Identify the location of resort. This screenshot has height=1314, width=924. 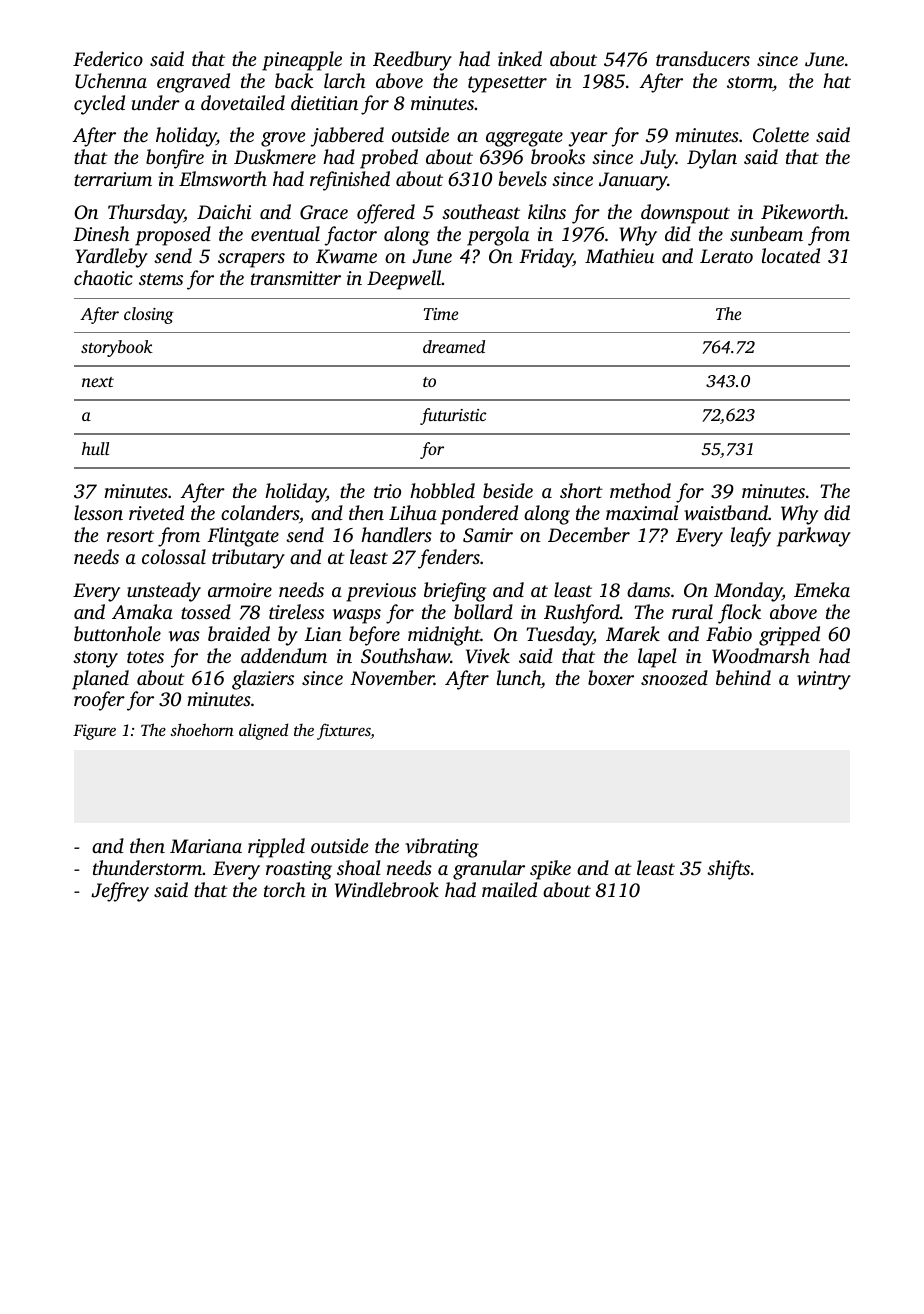
(130, 536).
